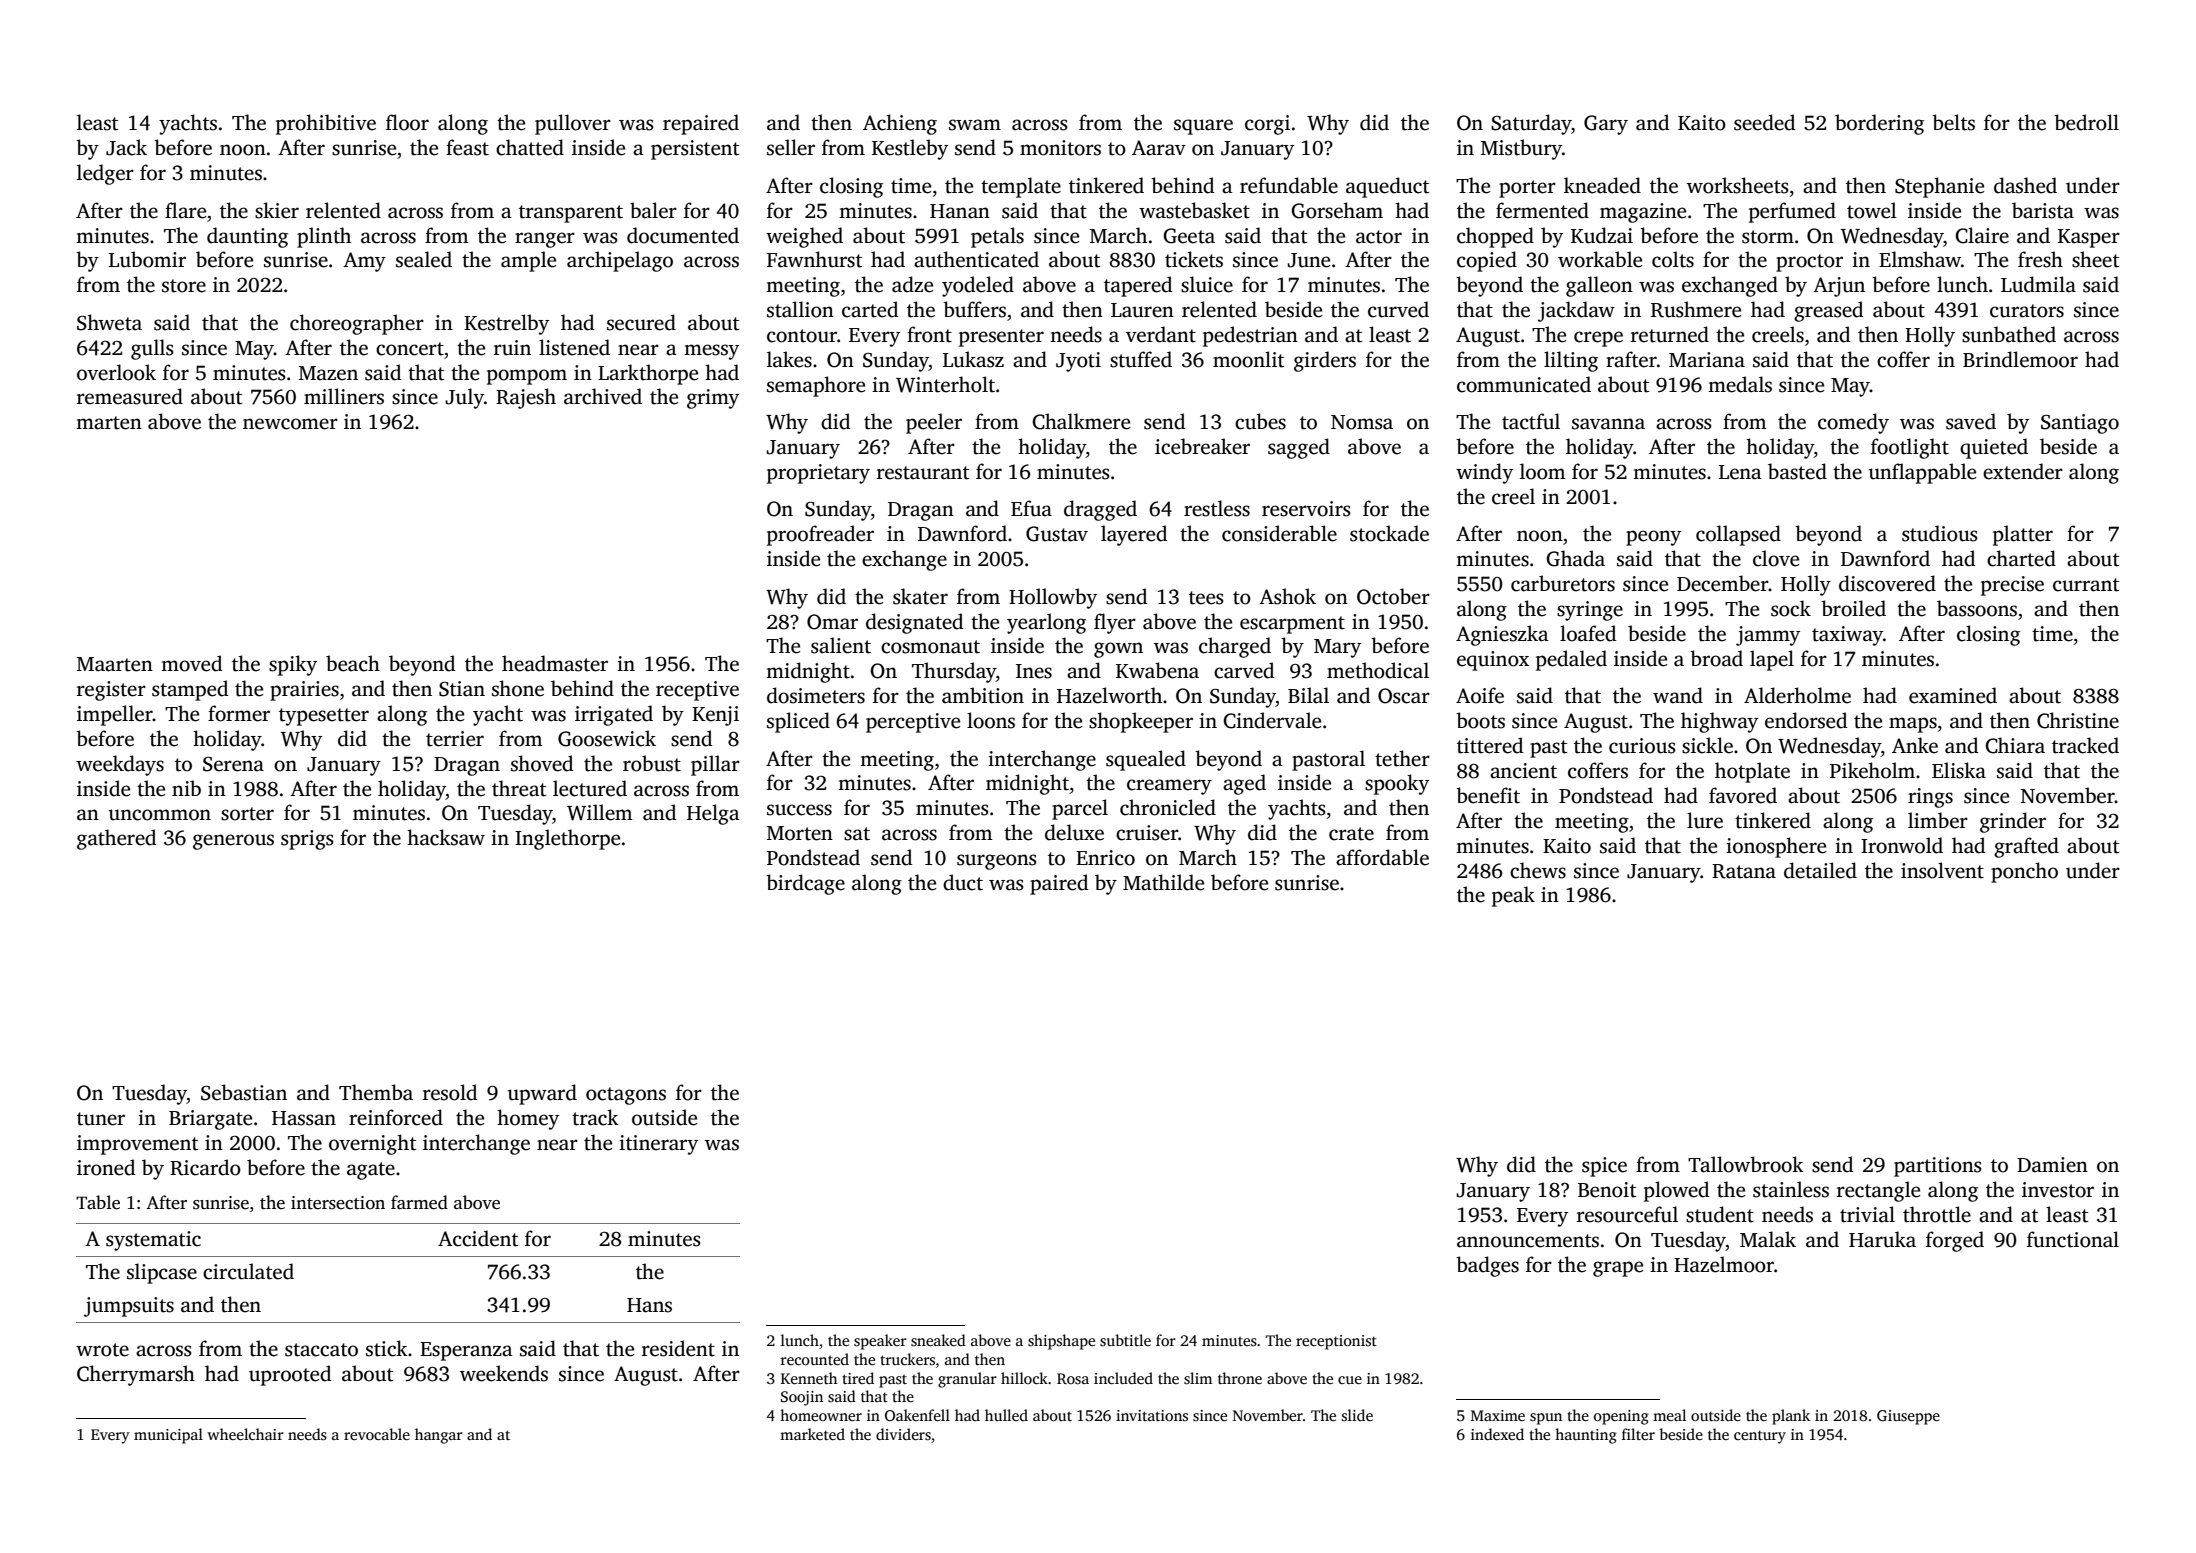 This image has height=1553, width=2196. Describe the element at coordinates (105, 174) in the image. I see `ledger` at that location.
